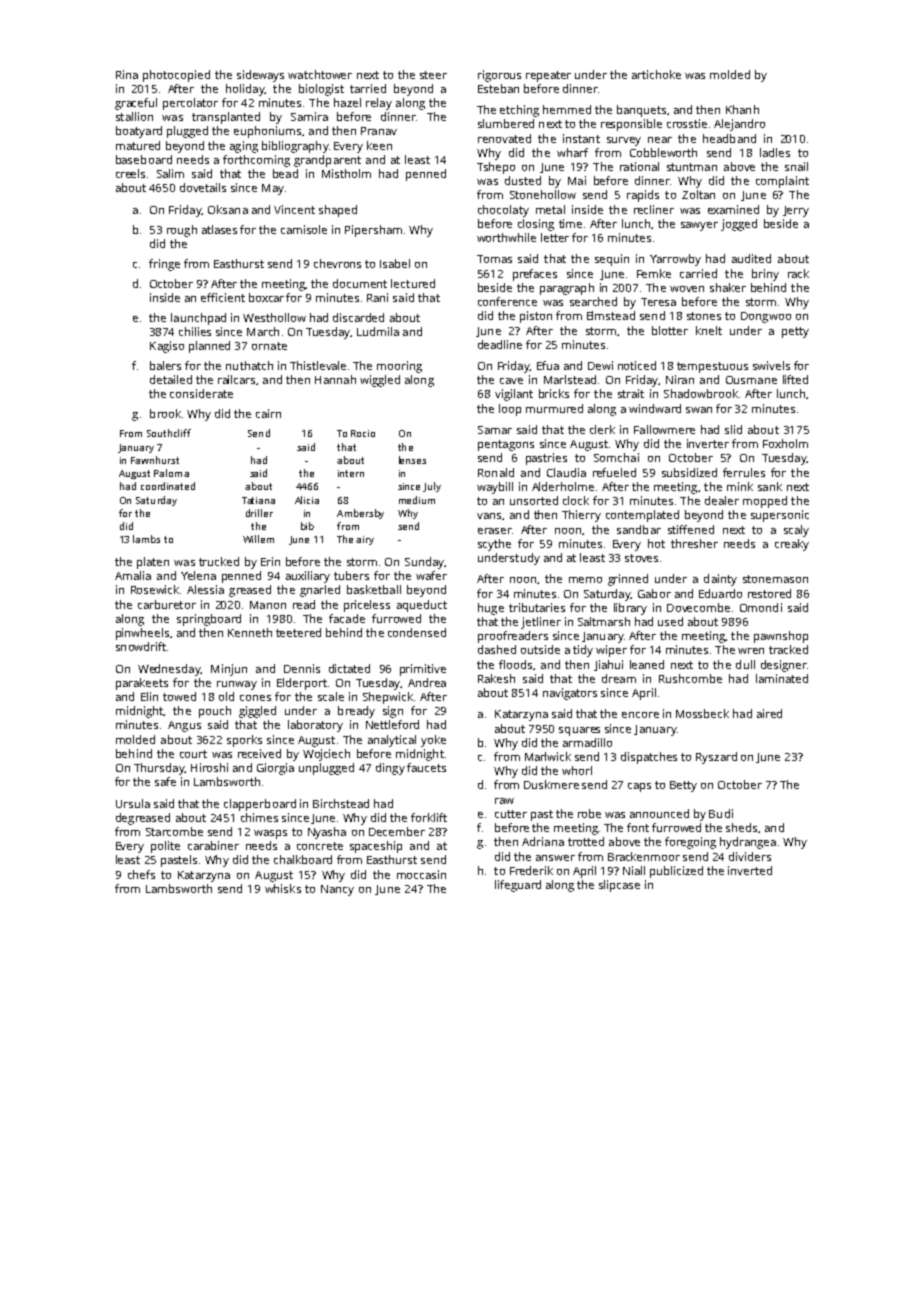 The image size is (924, 1308). Describe the element at coordinates (169, 433) in the screenshot. I see `Southcliff` at that location.
